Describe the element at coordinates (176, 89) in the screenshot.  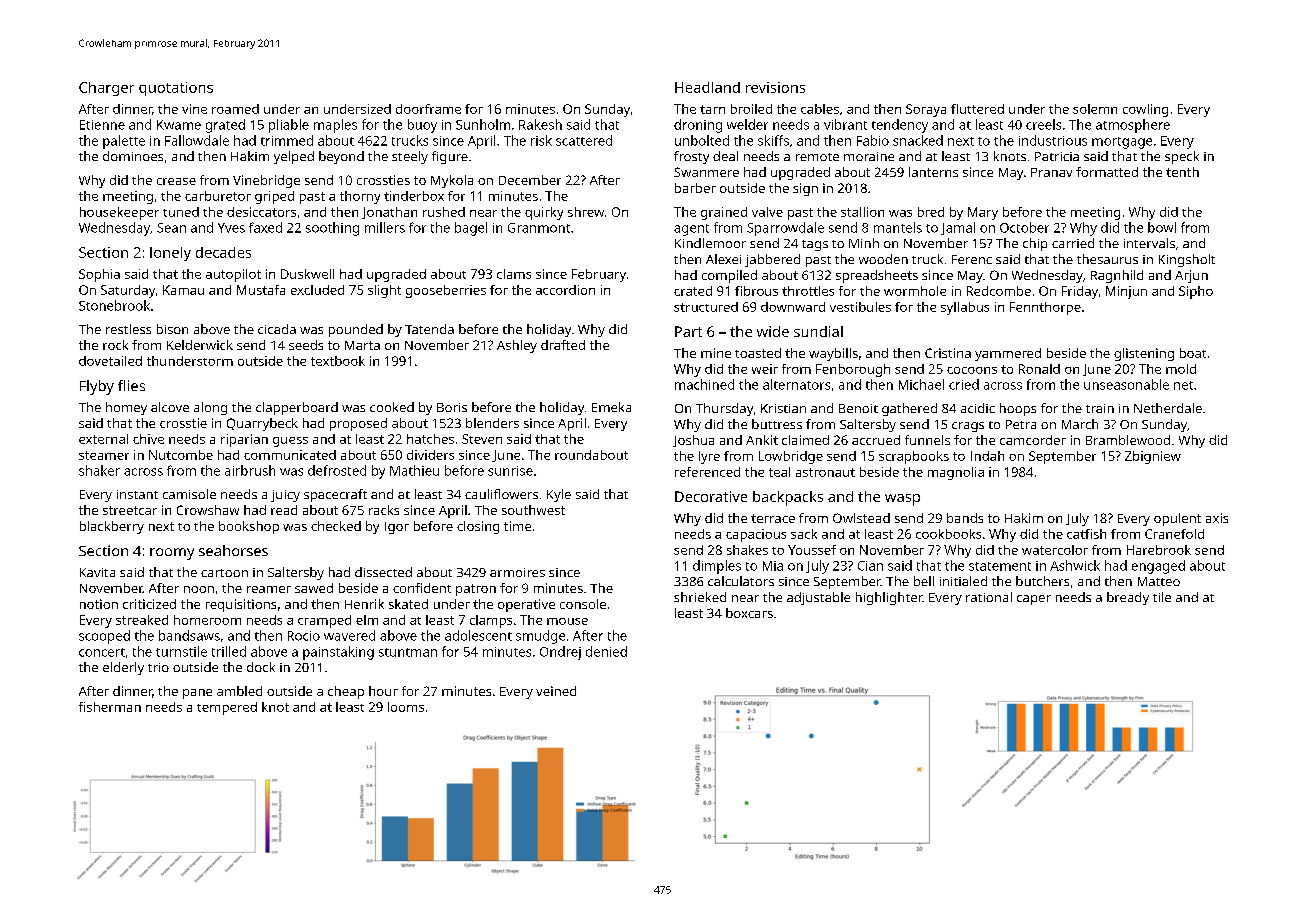
I see `quotations` at that location.
